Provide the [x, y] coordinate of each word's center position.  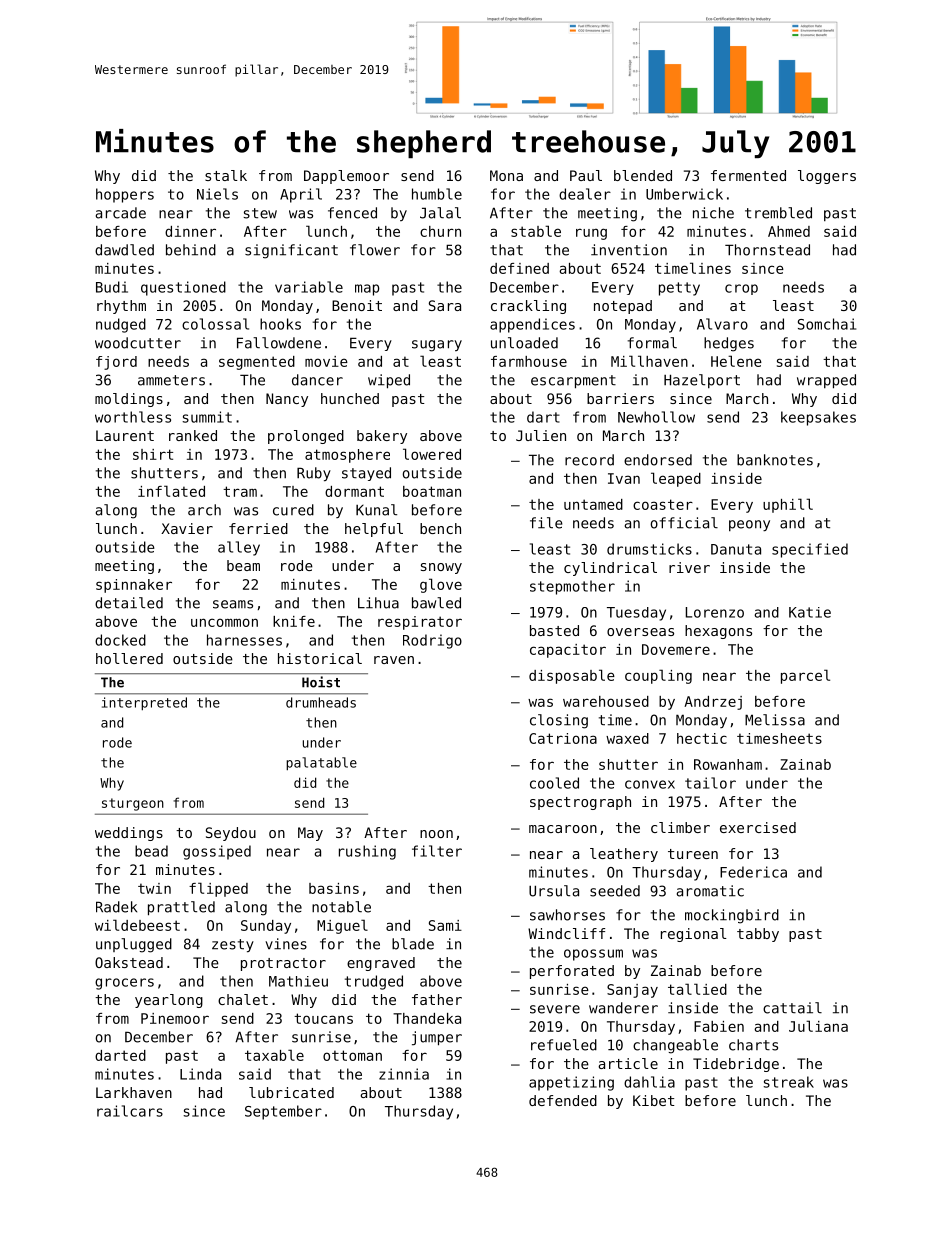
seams [233, 604]
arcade [121, 213]
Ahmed [789, 231]
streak [788, 1082]
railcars [130, 1111]
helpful [374, 530]
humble [437, 194]
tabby [758, 935]
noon [436, 834]
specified [810, 550]
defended [563, 1100]
